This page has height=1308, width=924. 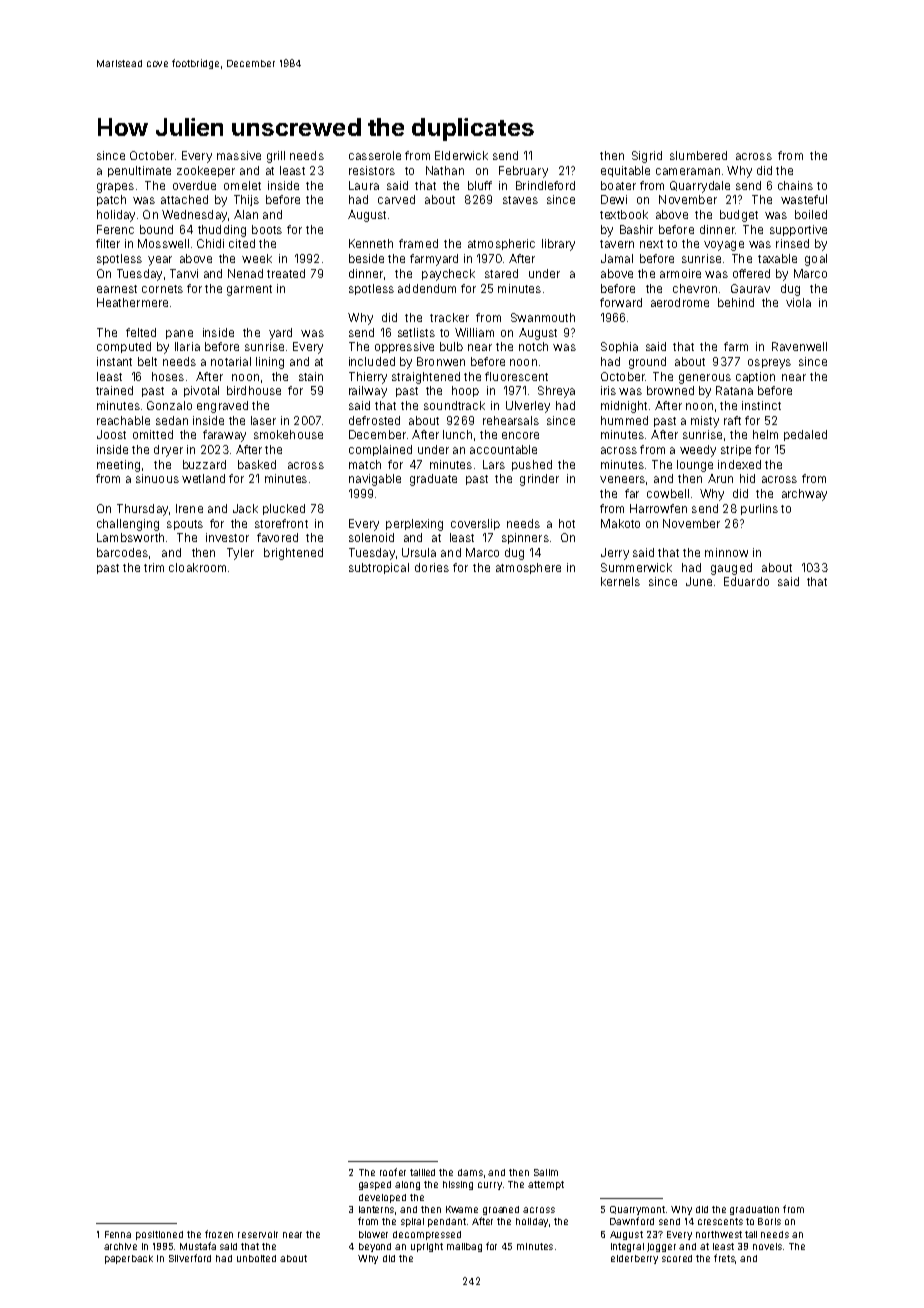 I want to click on Eduardo, so click(x=746, y=581).
